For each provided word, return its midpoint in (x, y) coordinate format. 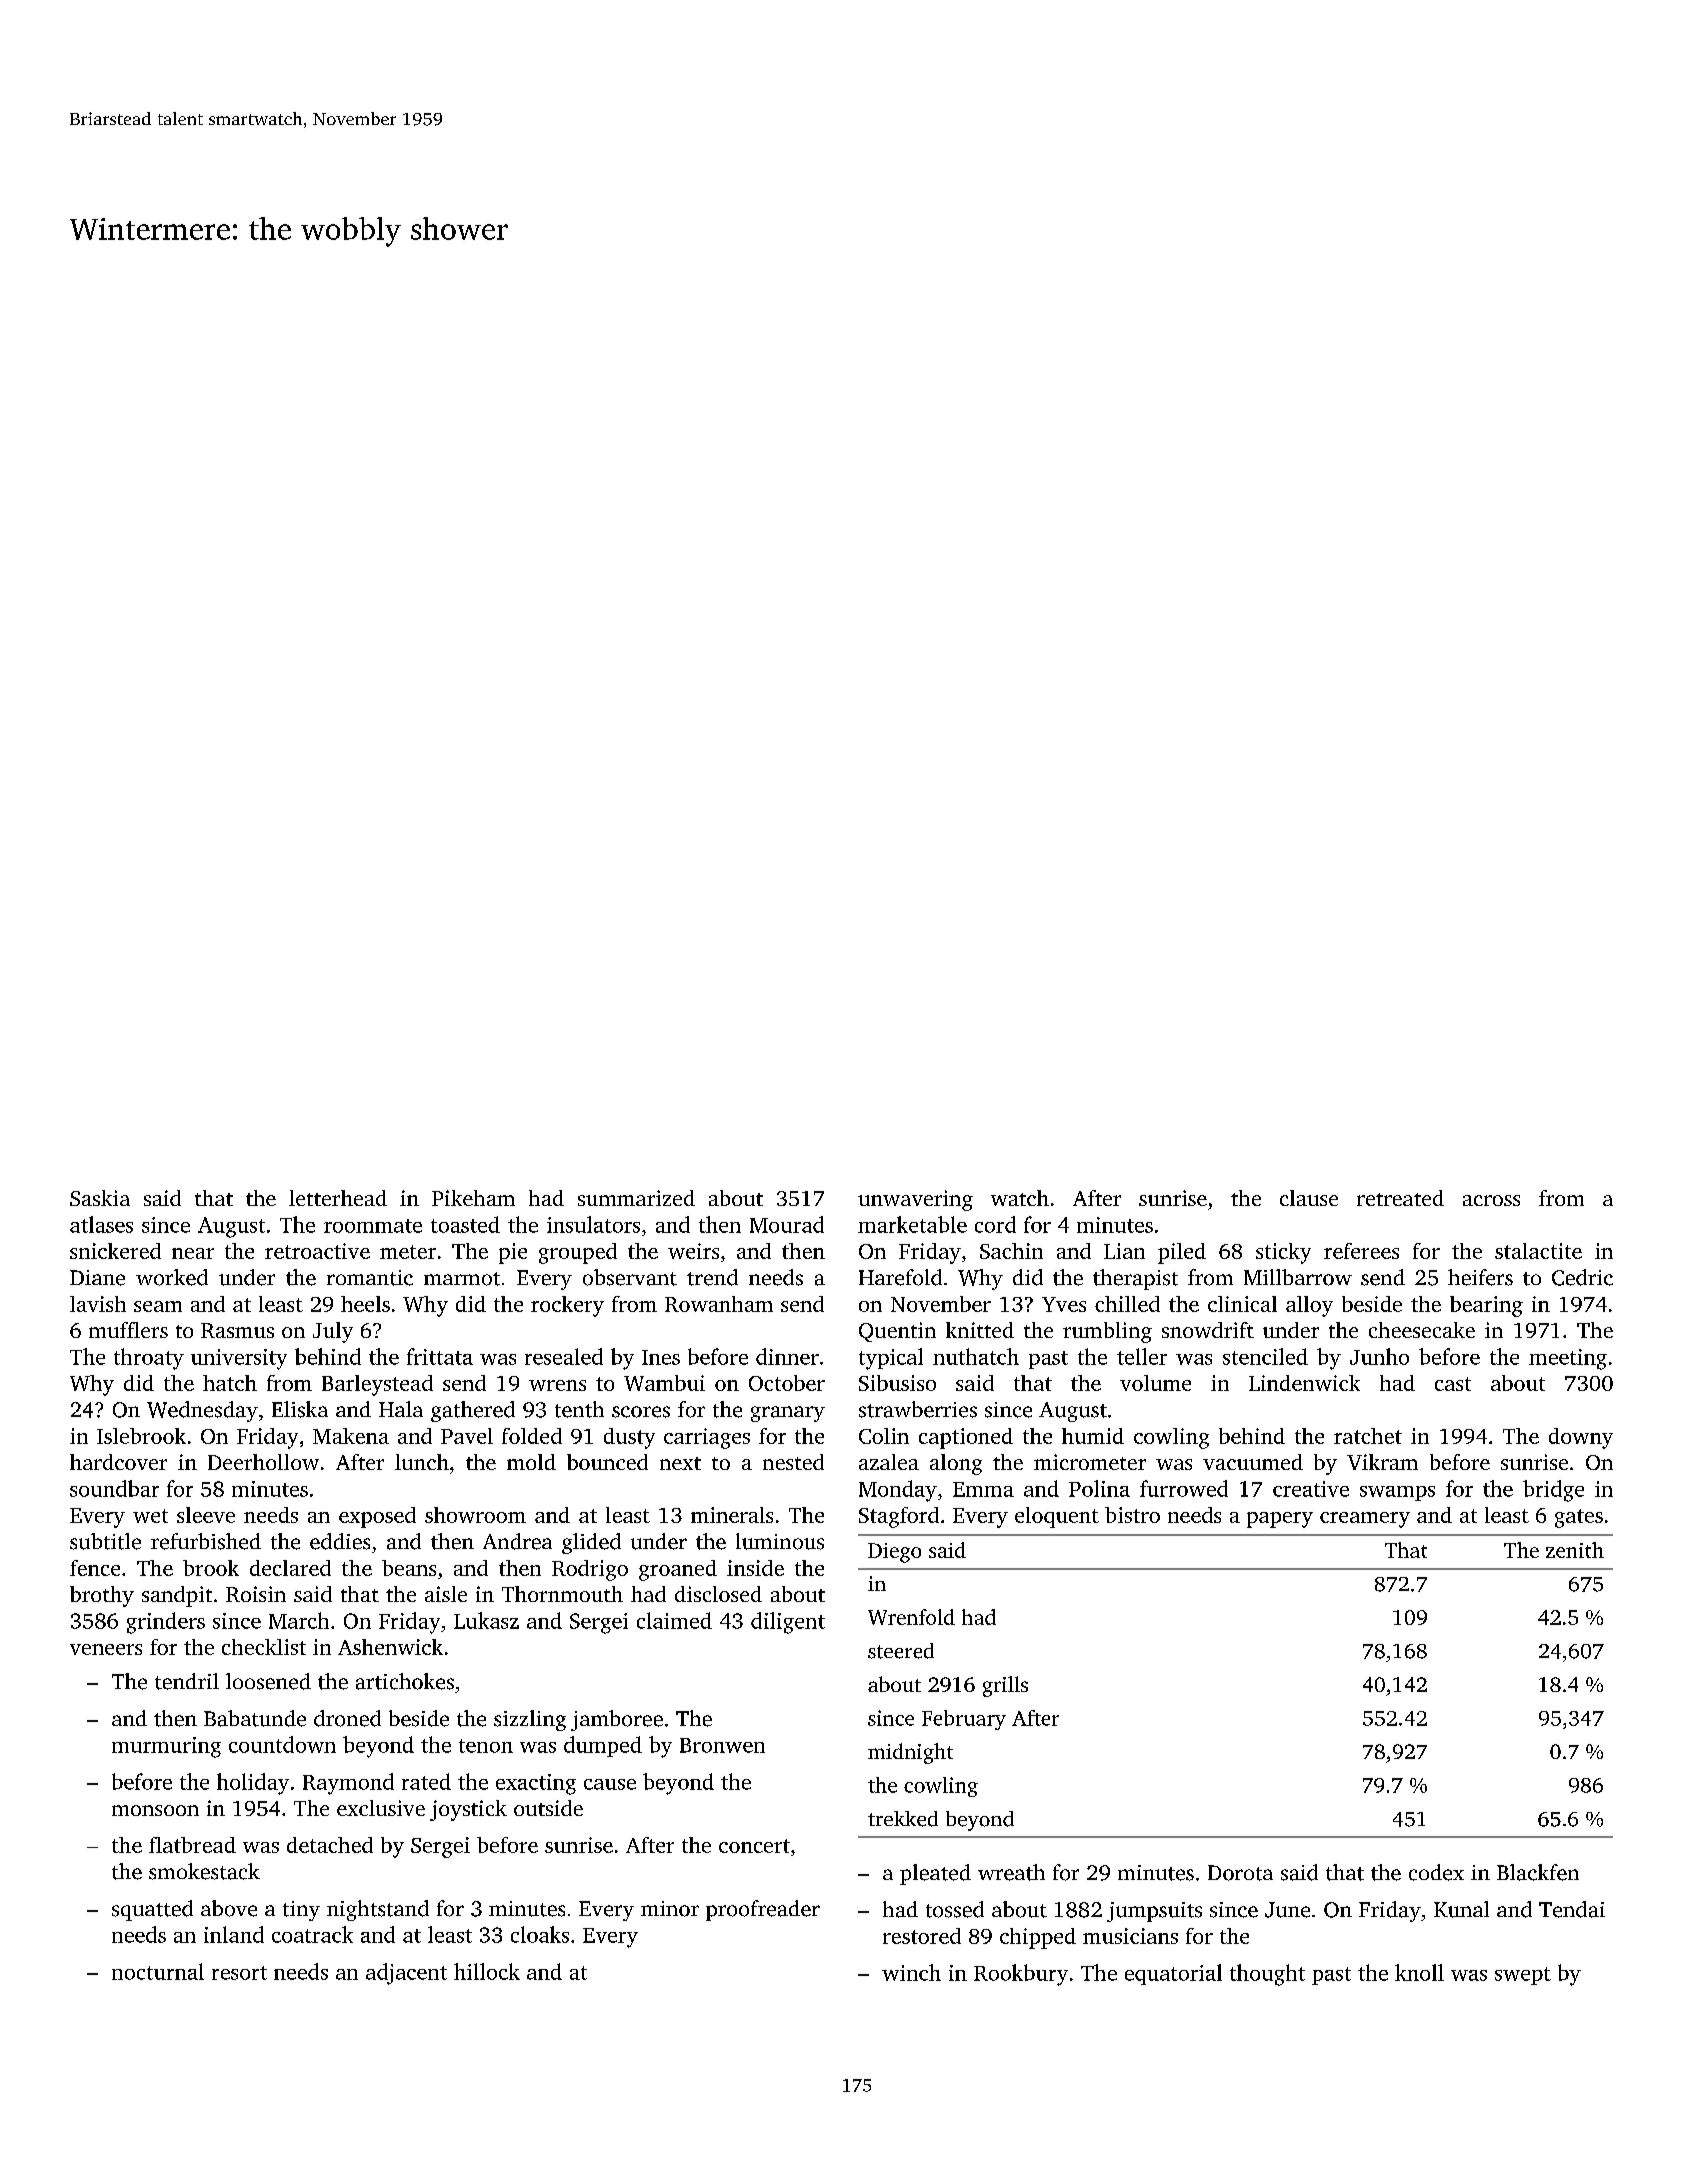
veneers (106, 1649)
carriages (707, 1438)
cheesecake (1422, 1330)
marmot (462, 1279)
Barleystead (377, 1385)
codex (1436, 1872)
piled (1182, 1253)
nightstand (378, 1910)
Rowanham (719, 1304)
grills (1005, 1686)
